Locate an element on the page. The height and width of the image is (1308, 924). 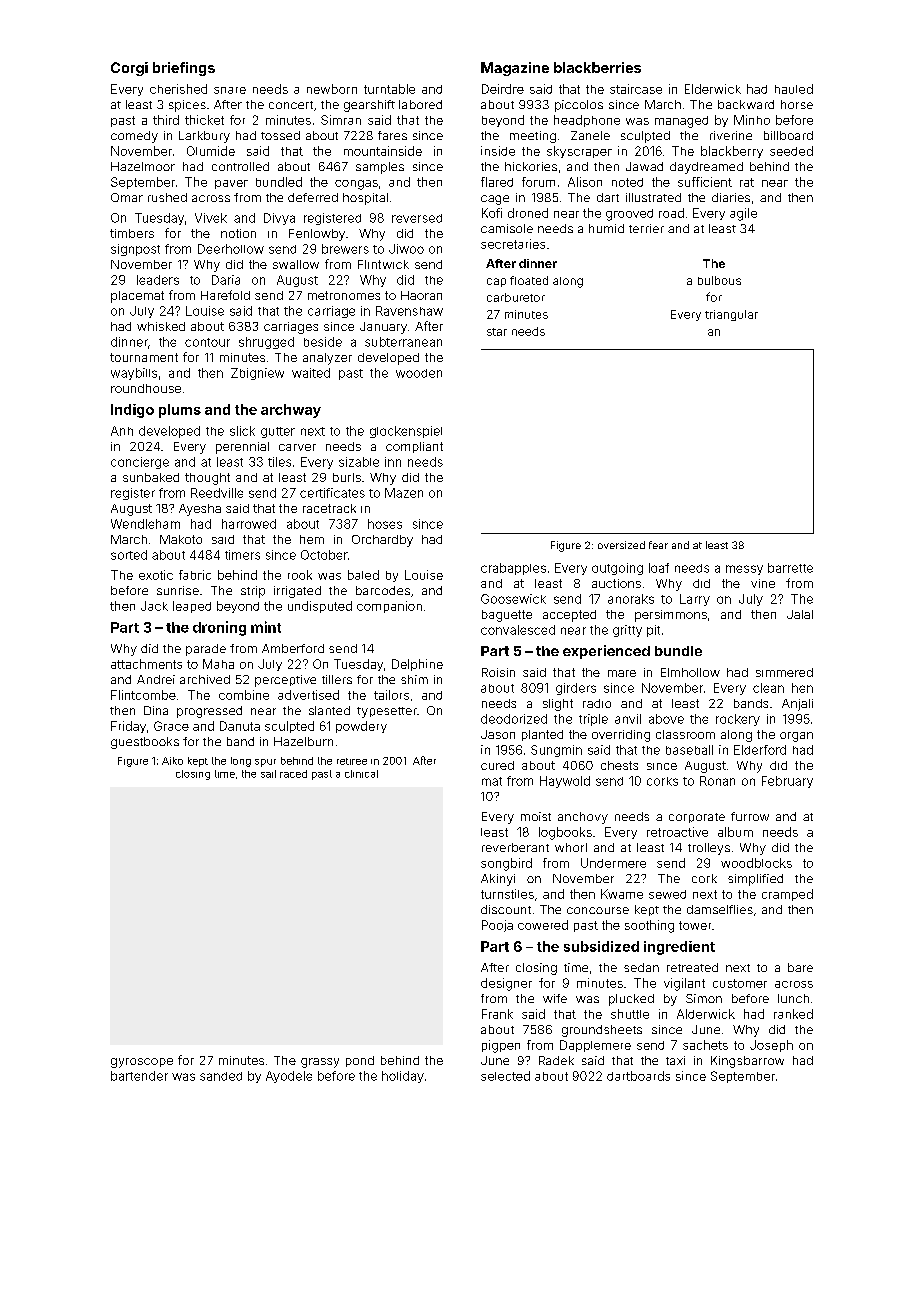
certificates is located at coordinates (332, 493).
